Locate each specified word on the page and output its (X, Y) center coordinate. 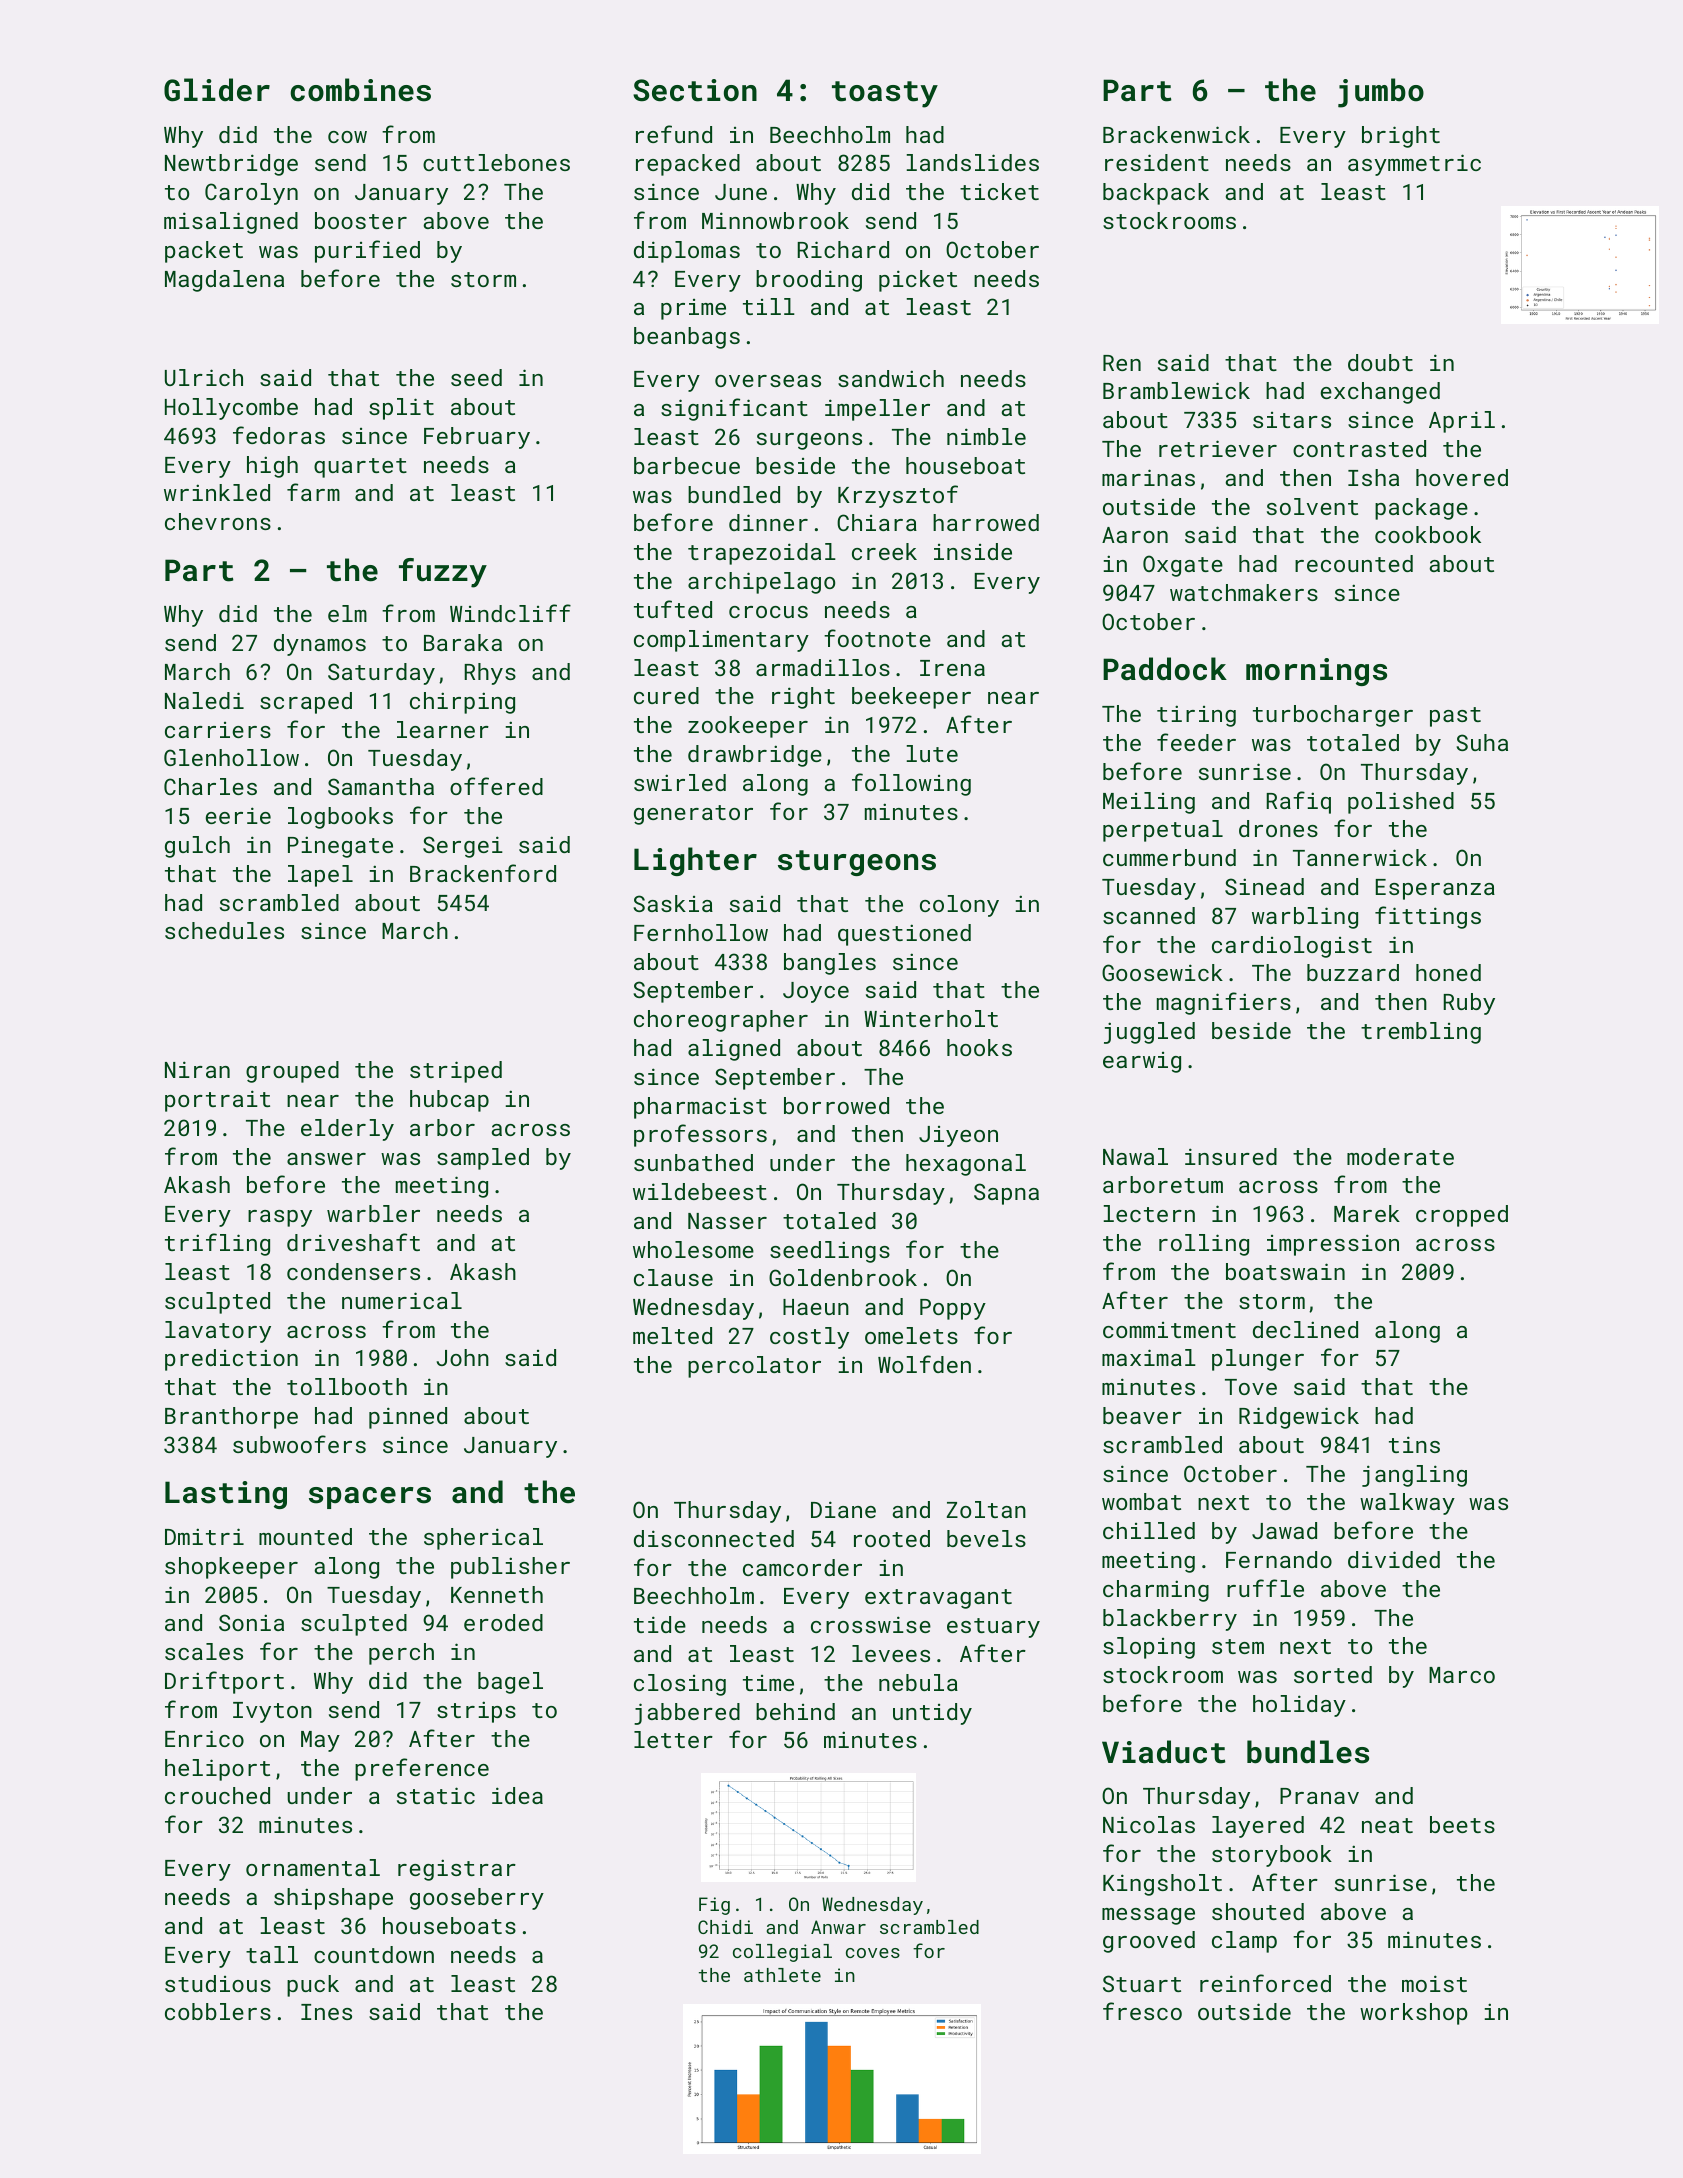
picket (918, 281)
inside (973, 551)
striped (456, 1072)
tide (660, 1624)
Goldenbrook (843, 1277)
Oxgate (1183, 566)
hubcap (449, 1101)
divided (1394, 1559)
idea (517, 1795)
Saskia (673, 903)
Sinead (1264, 886)
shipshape (333, 1899)
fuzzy (443, 573)
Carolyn (251, 194)
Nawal (1135, 1156)
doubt (1380, 362)
